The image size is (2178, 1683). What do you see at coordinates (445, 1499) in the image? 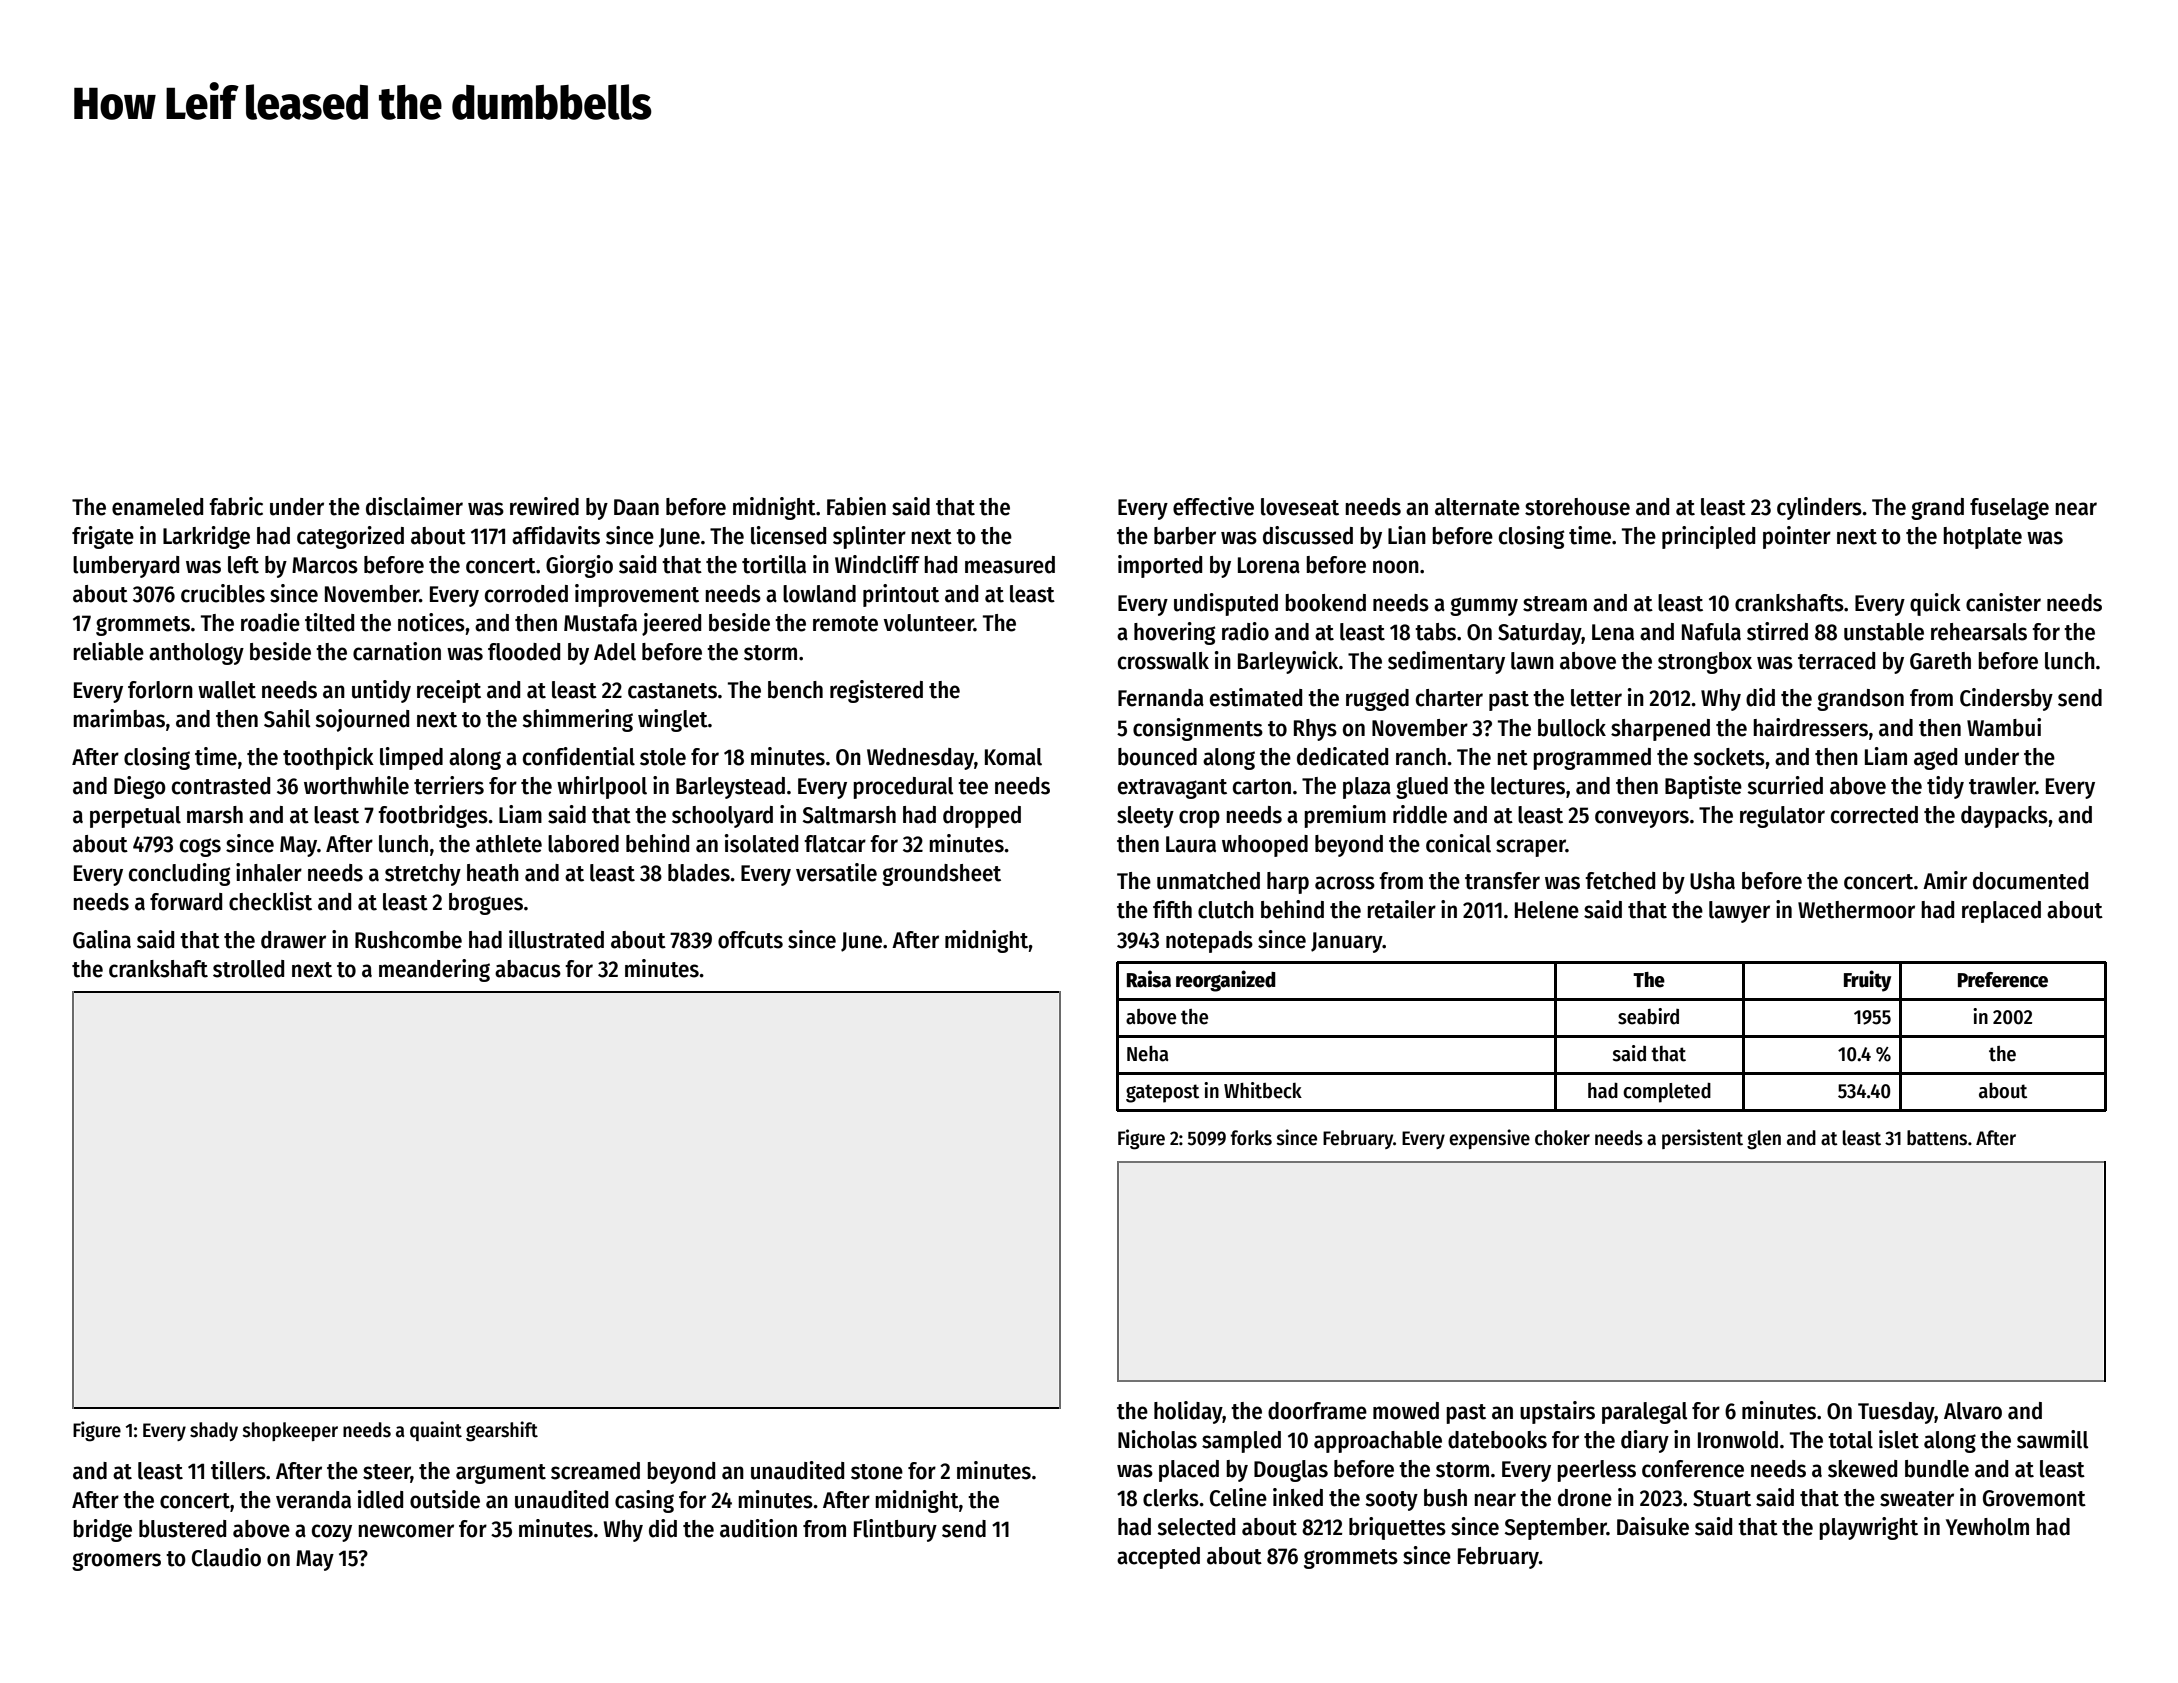
I see `outside` at bounding box center [445, 1499].
